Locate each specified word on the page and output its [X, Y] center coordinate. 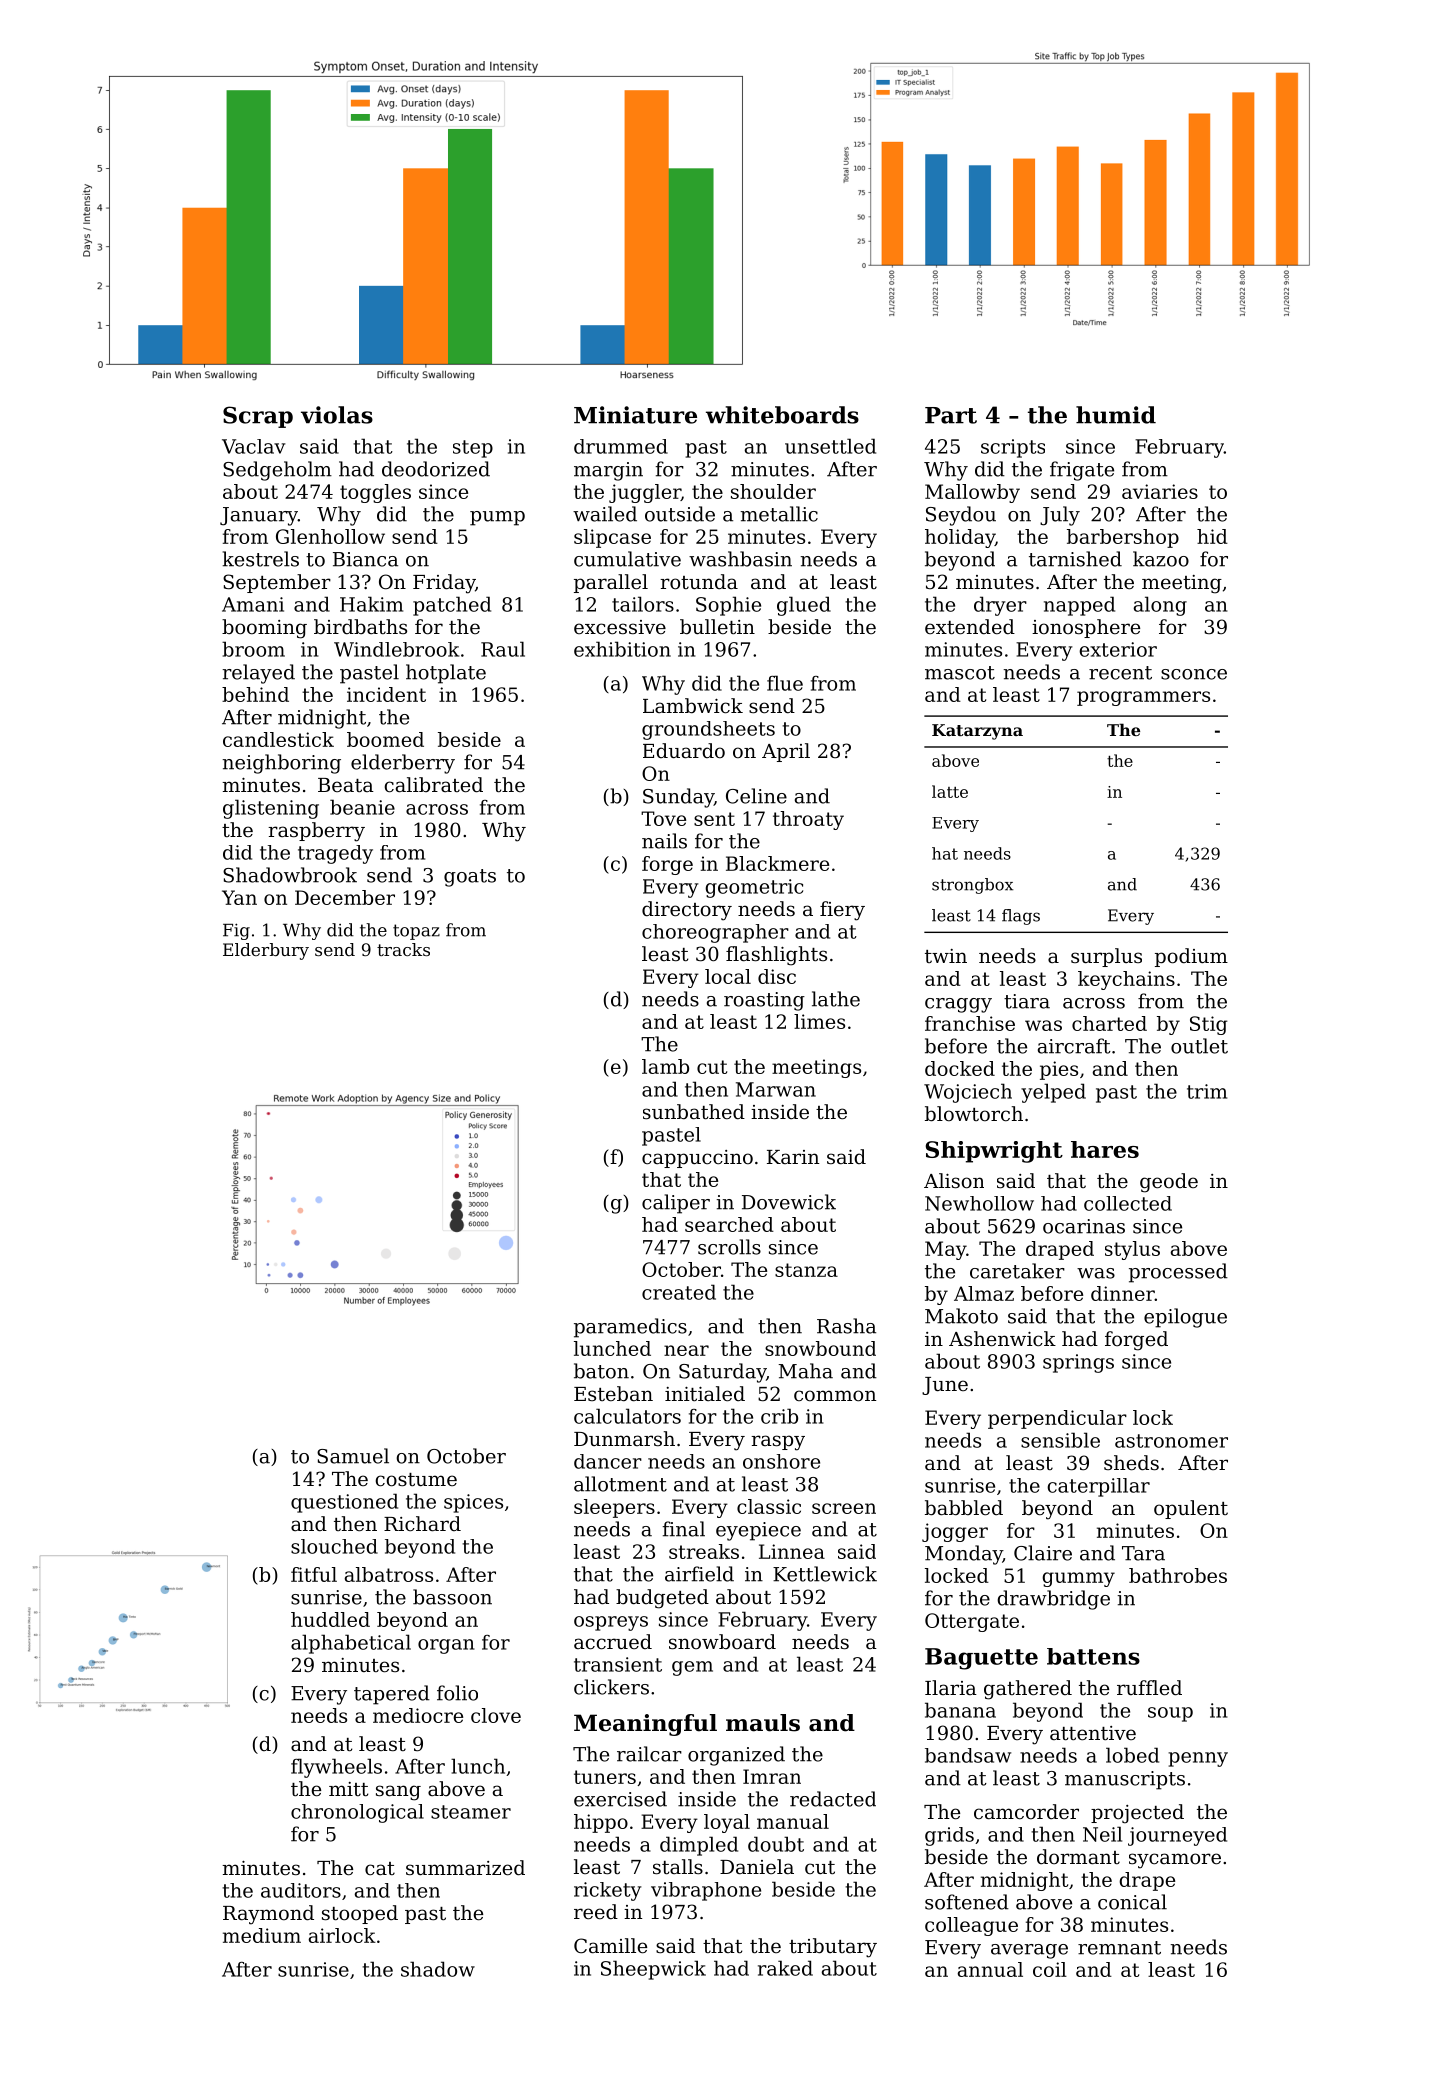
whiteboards [782, 415]
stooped [360, 1914]
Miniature [635, 415]
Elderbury [266, 951]
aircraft [1074, 1046]
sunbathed [694, 1112]
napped [1079, 606]
